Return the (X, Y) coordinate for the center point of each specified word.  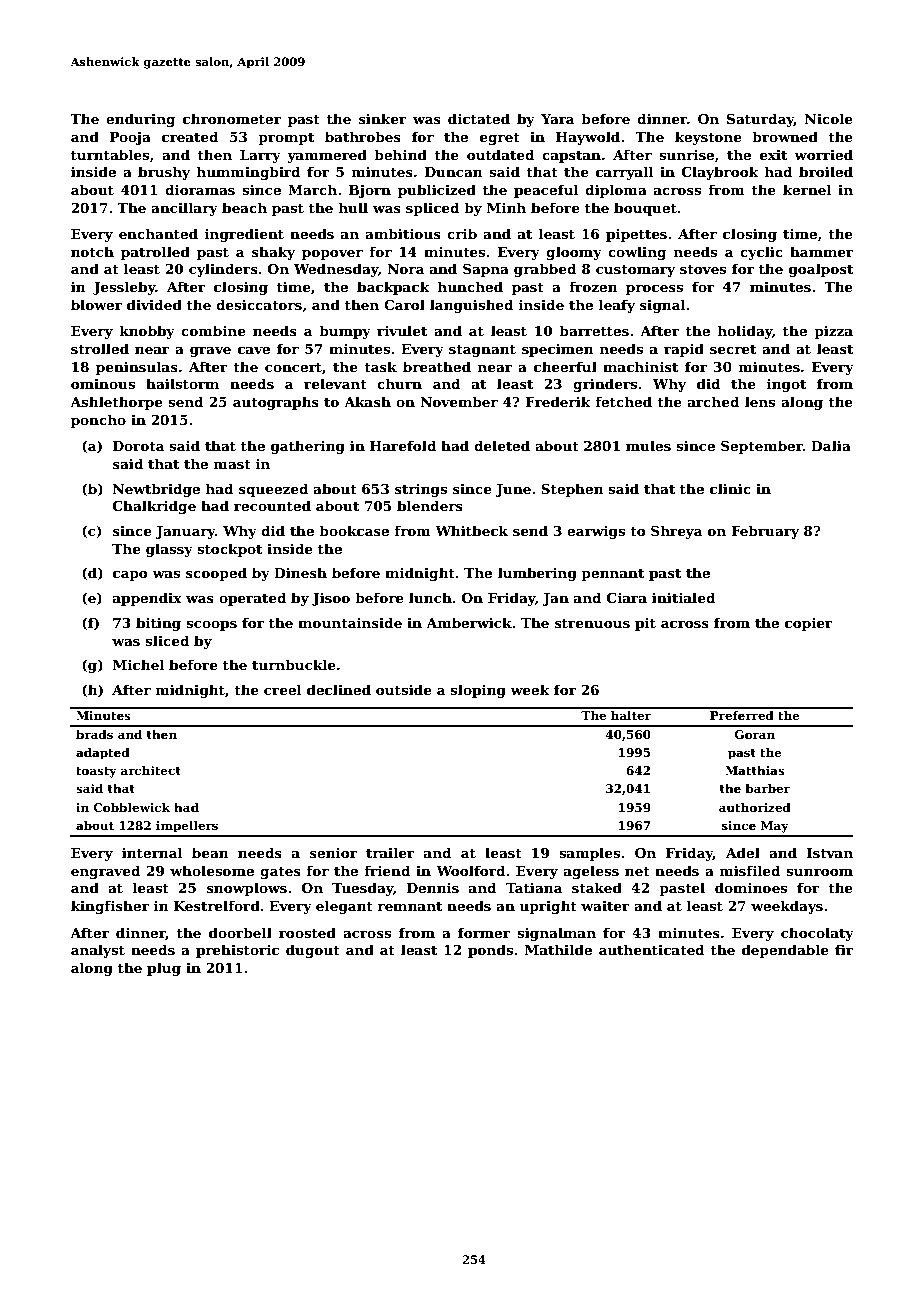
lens (760, 401)
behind (400, 154)
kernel (807, 189)
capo (130, 576)
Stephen (572, 490)
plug (164, 969)
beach (244, 207)
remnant (409, 906)
